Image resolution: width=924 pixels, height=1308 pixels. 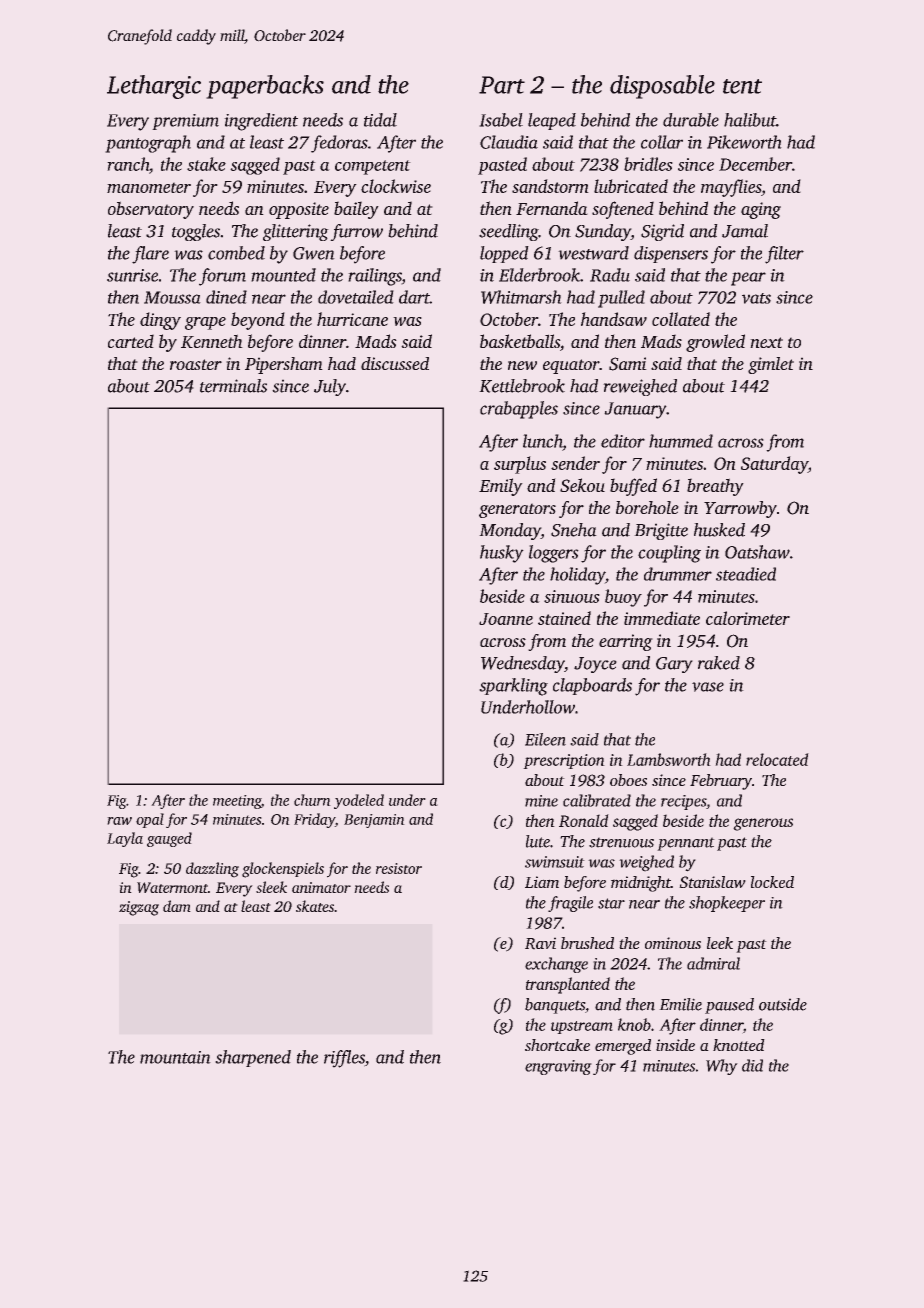 I want to click on Gary, so click(x=674, y=665).
